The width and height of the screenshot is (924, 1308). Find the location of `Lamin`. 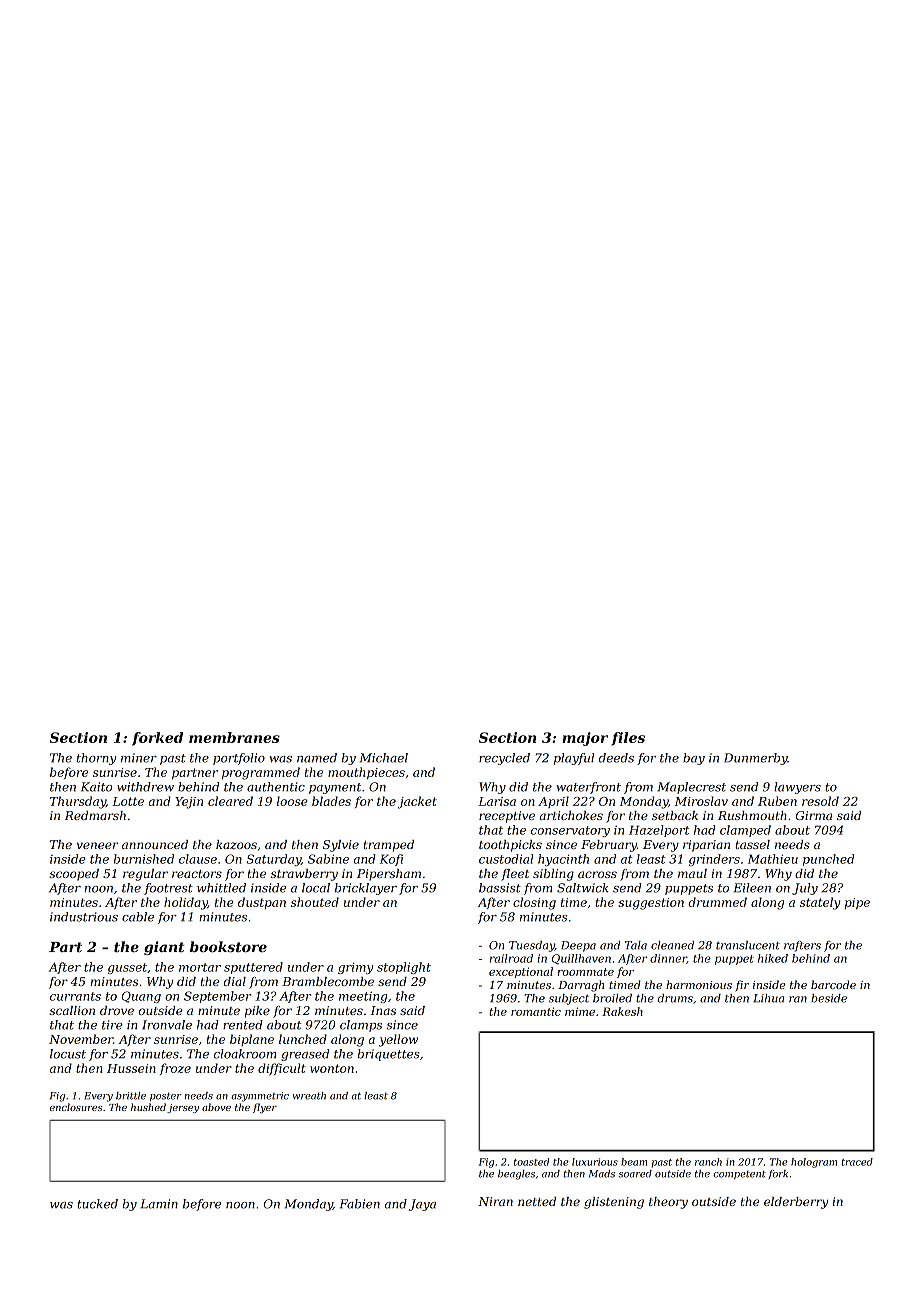

Lamin is located at coordinates (159, 1204).
